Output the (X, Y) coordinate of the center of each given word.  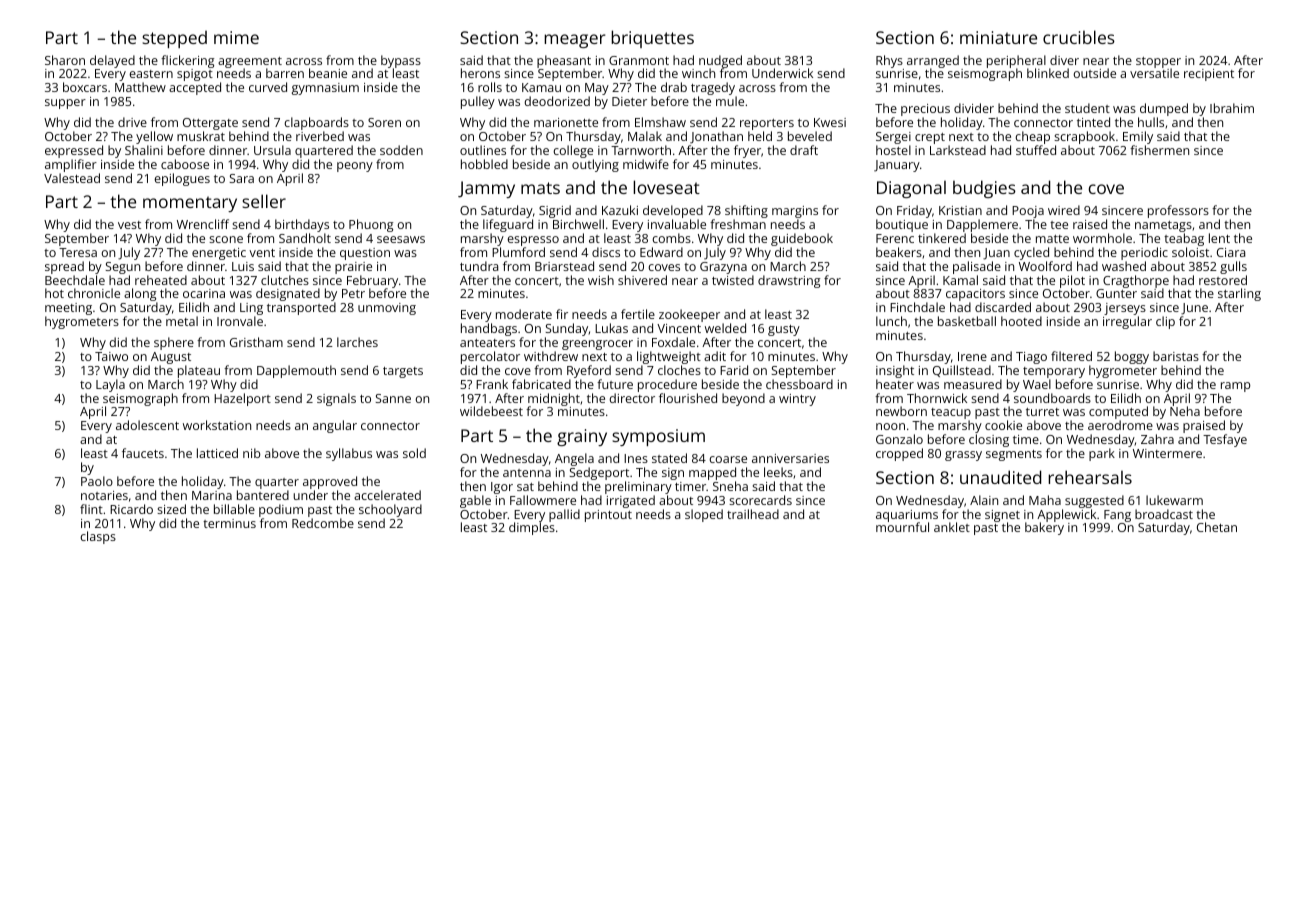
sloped (704, 515)
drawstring (789, 281)
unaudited (1000, 477)
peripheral (1016, 62)
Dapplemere (982, 225)
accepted (195, 89)
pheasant (564, 62)
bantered (263, 495)
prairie (353, 268)
